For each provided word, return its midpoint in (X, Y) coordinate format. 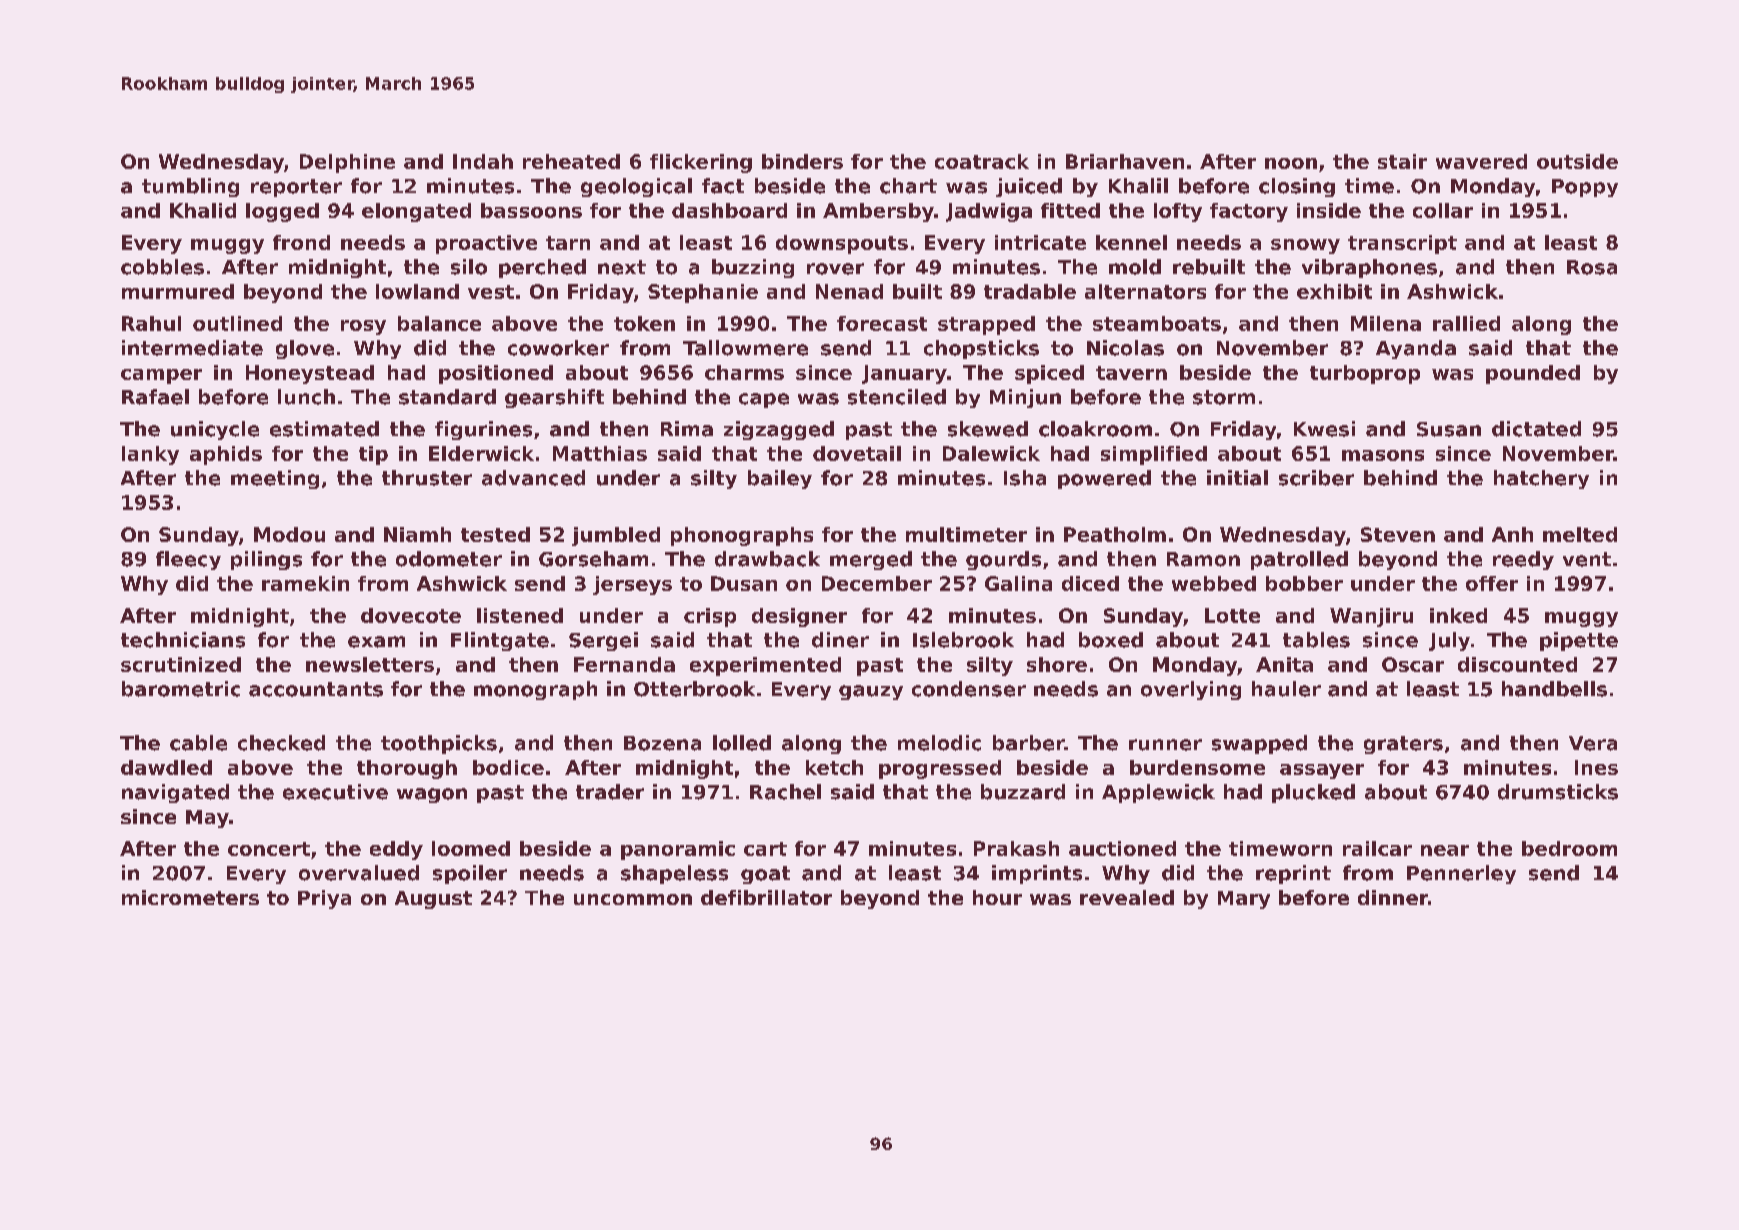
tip (373, 455)
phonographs (742, 536)
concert (269, 849)
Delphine (347, 163)
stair (1402, 161)
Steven (1398, 534)
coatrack (982, 161)
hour (997, 897)
